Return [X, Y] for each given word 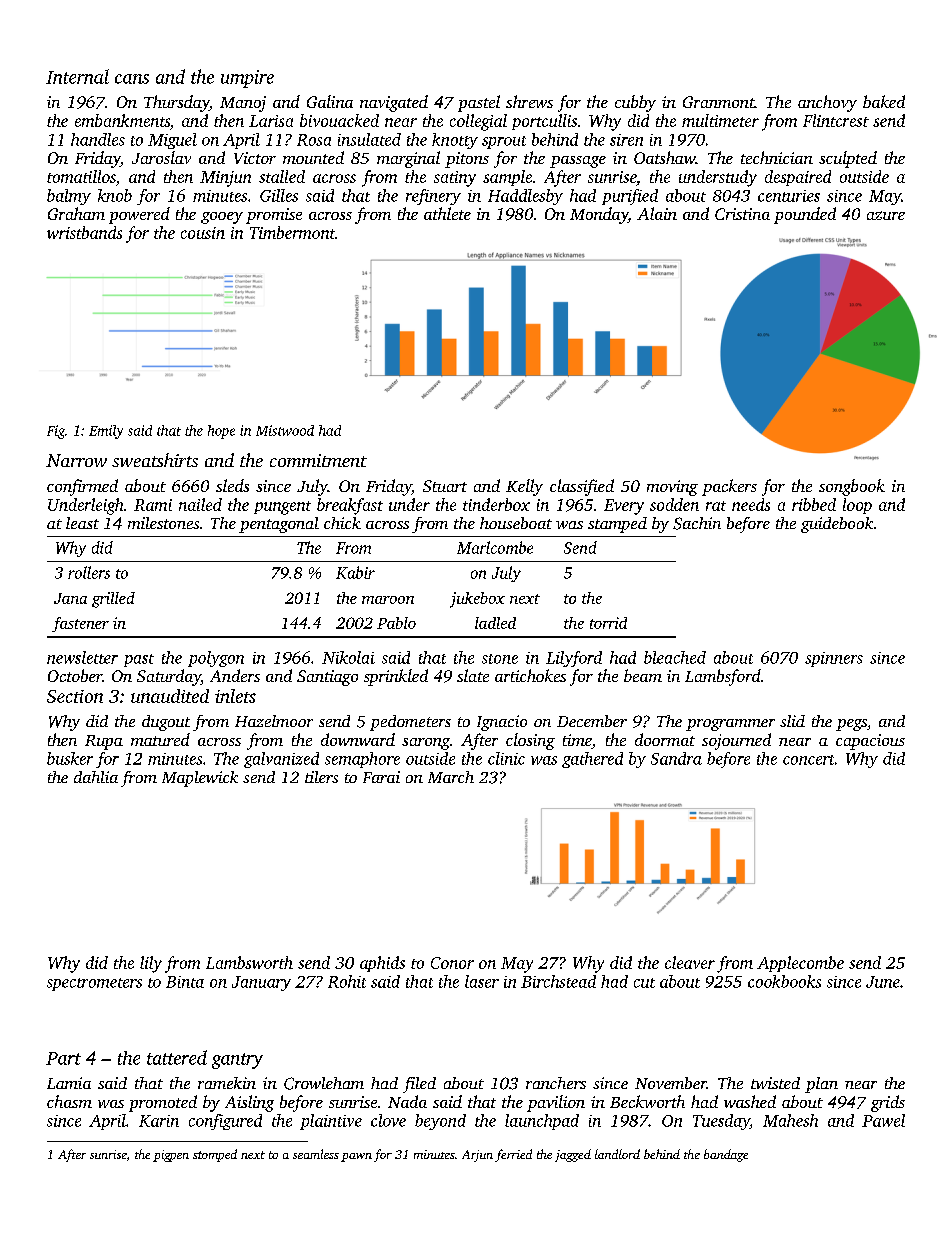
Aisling [249, 1103]
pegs [851, 725]
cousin [203, 233]
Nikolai [348, 657]
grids [888, 1103]
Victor [255, 158]
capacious [870, 742]
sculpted [848, 159]
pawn [356, 1157]
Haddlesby [525, 197]
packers [729, 487]
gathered [592, 760]
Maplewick [200, 779]
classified [582, 487]
